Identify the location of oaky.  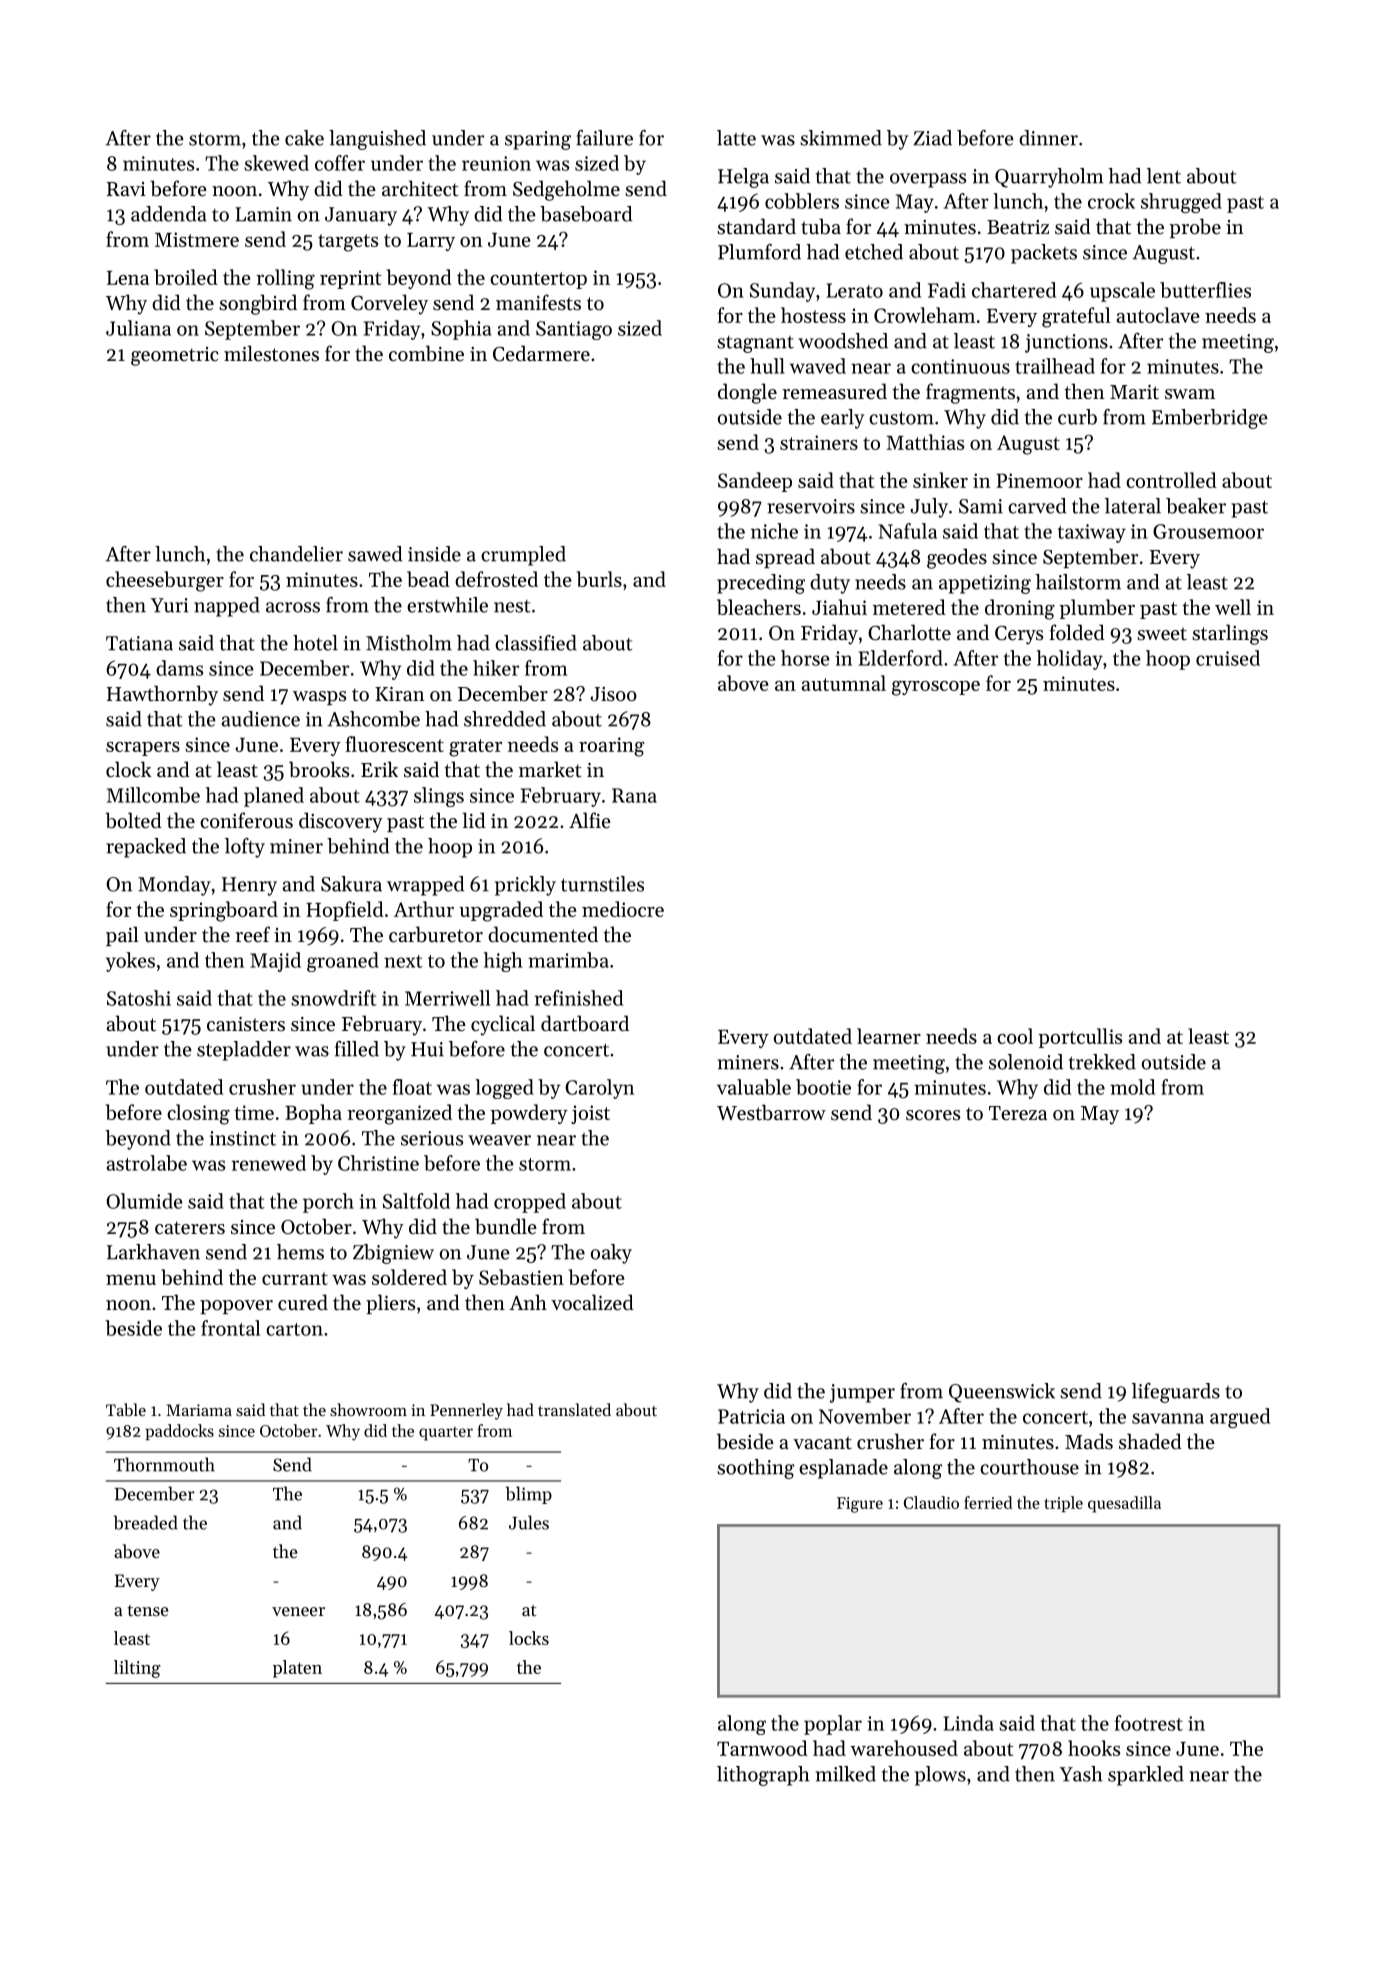
(611, 1254).
